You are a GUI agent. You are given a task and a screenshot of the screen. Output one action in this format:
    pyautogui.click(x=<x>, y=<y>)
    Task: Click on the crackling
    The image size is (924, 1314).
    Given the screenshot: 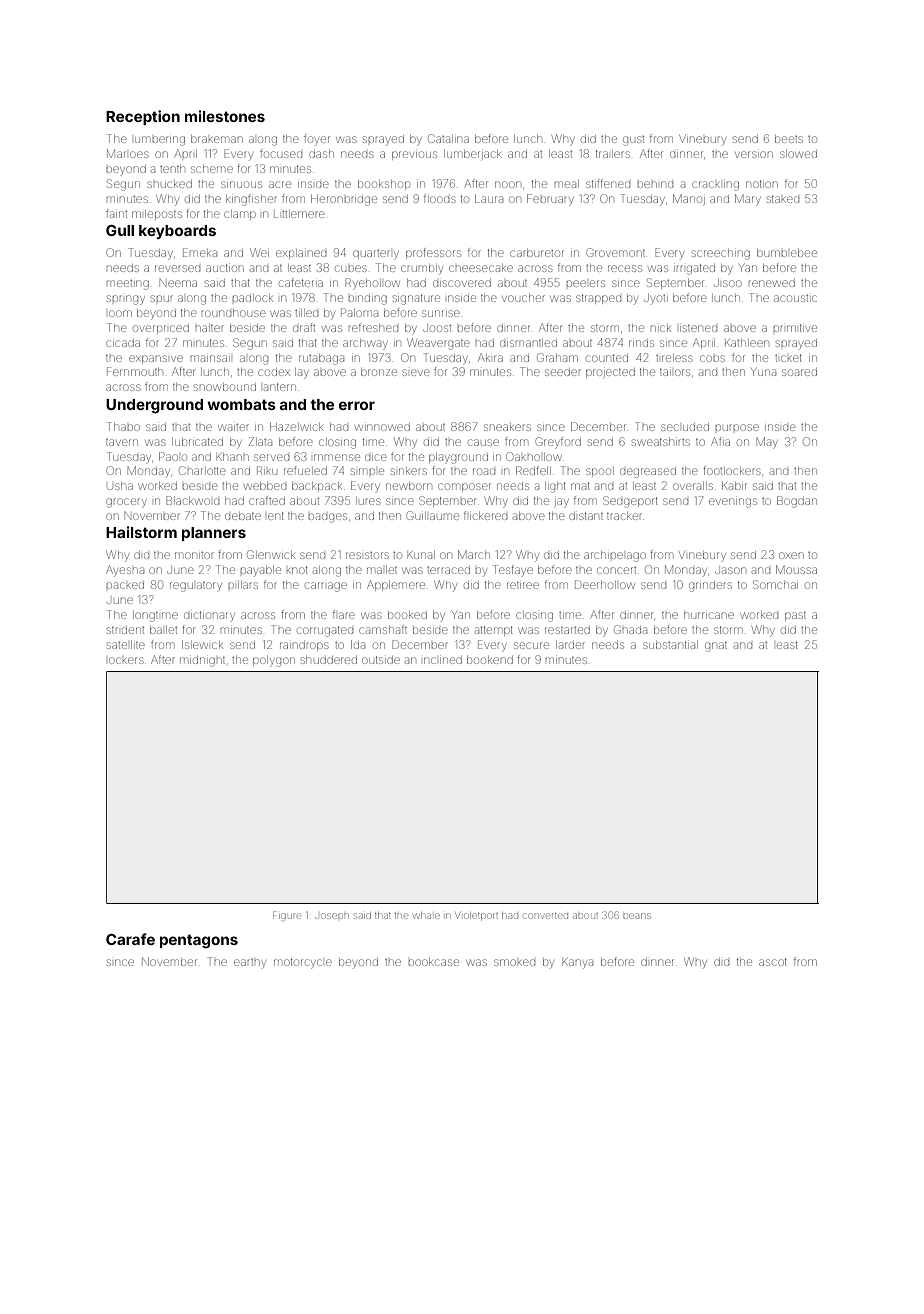 What is the action you would take?
    pyautogui.click(x=715, y=186)
